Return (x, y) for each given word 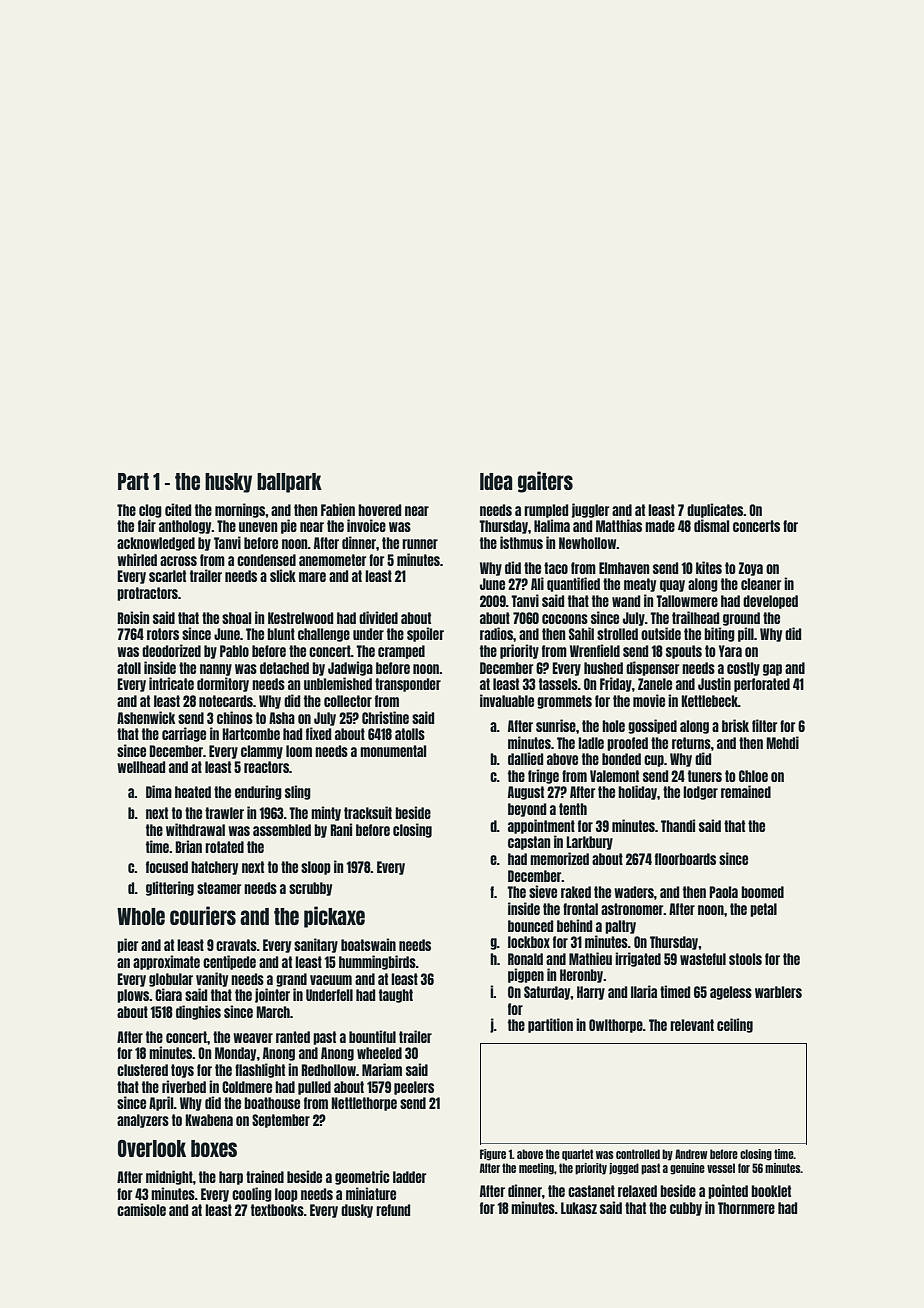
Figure (493, 1155)
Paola (723, 892)
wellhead (141, 767)
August (526, 793)
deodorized (171, 650)
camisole (141, 1209)
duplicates (715, 510)
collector (348, 701)
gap (772, 670)
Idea (496, 481)
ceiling (735, 1025)
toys (182, 1071)
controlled (638, 1154)
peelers (414, 1088)
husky (228, 483)
